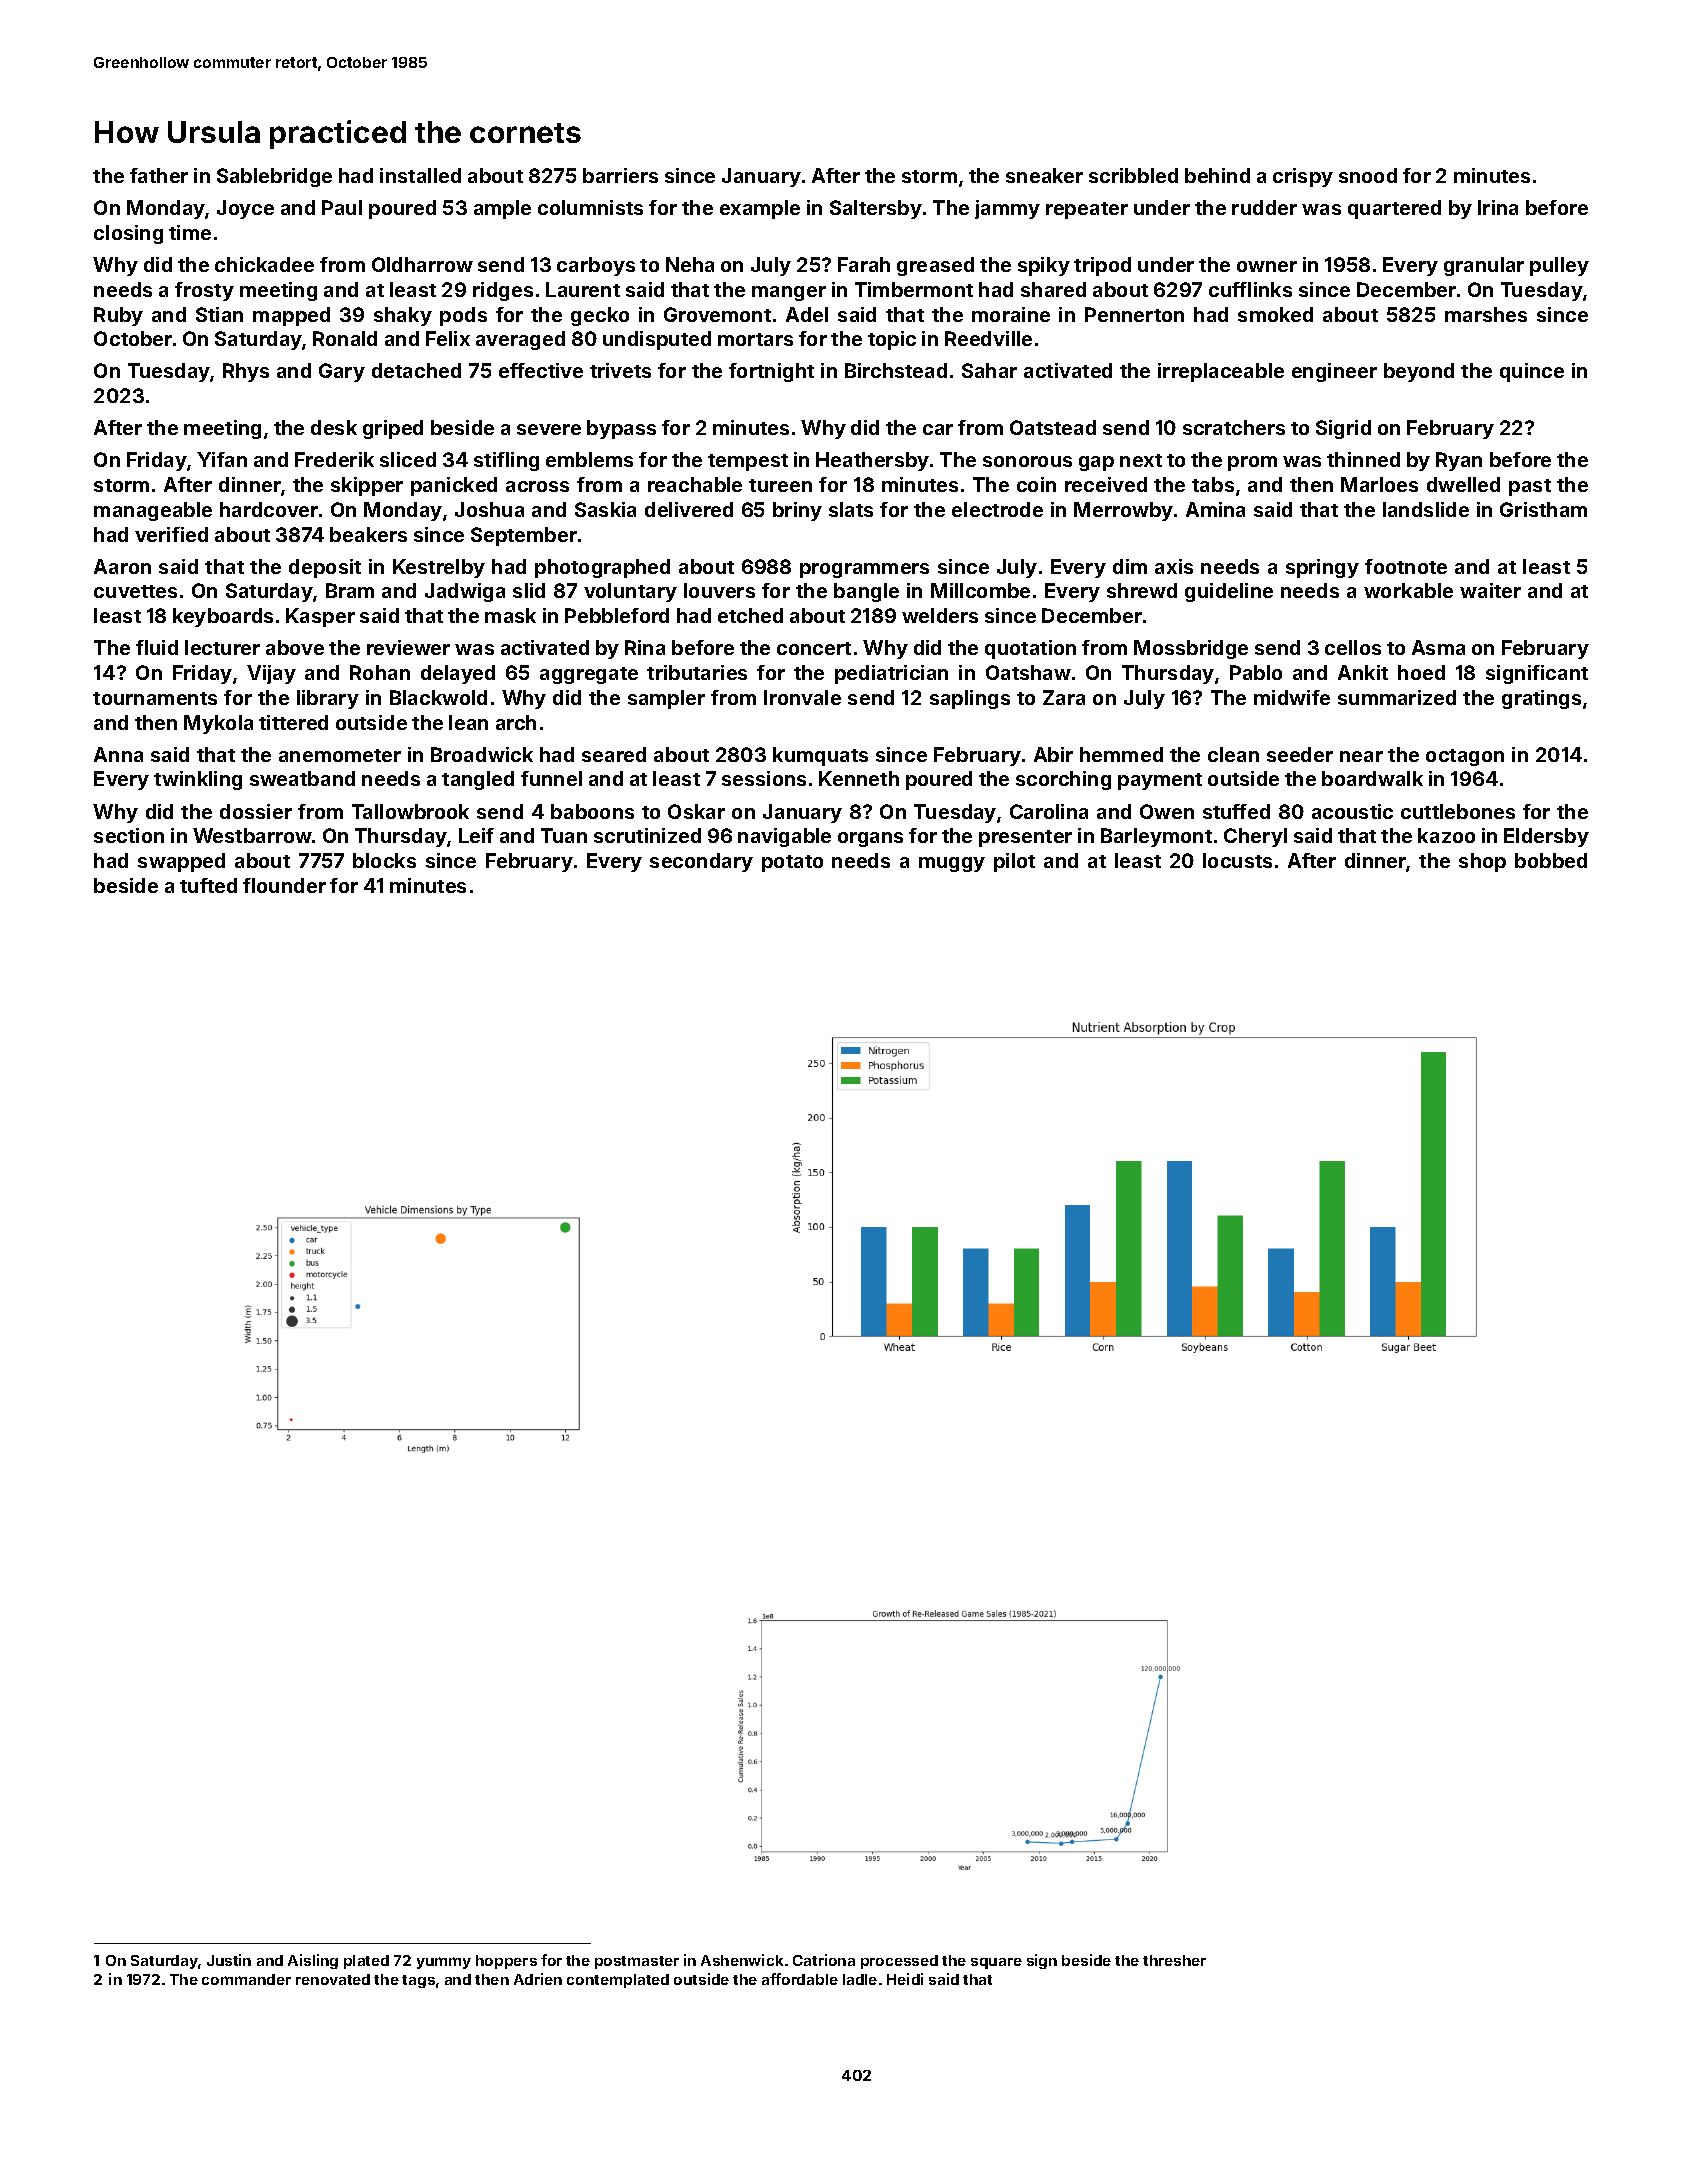  I want to click on stuffed, so click(1236, 811).
